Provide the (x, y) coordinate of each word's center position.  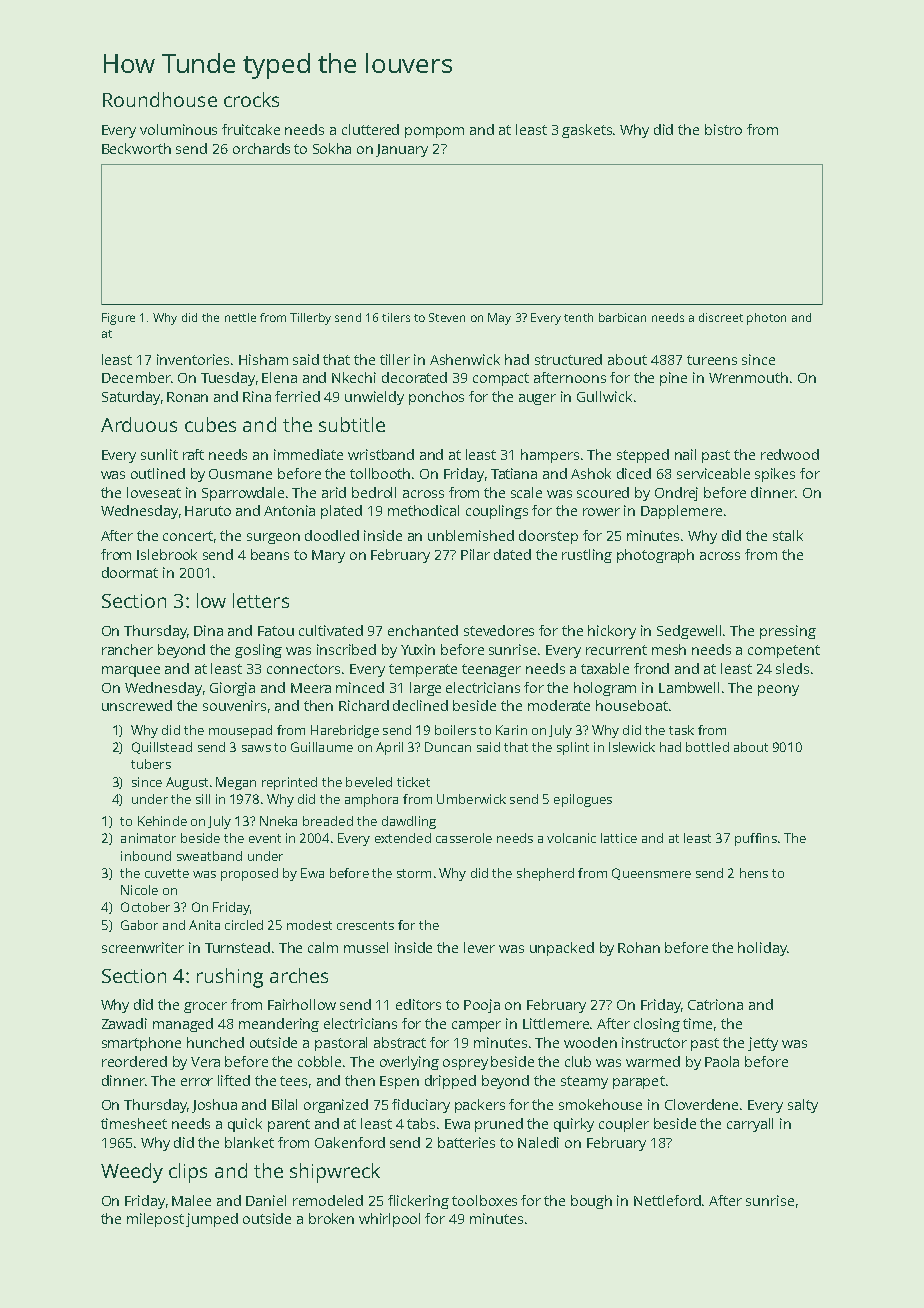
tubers (151, 764)
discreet (721, 317)
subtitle (352, 424)
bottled (707, 747)
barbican (622, 317)
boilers (455, 730)
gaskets (588, 131)
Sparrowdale (243, 494)
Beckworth (136, 148)
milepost (155, 1220)
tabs (421, 1123)
